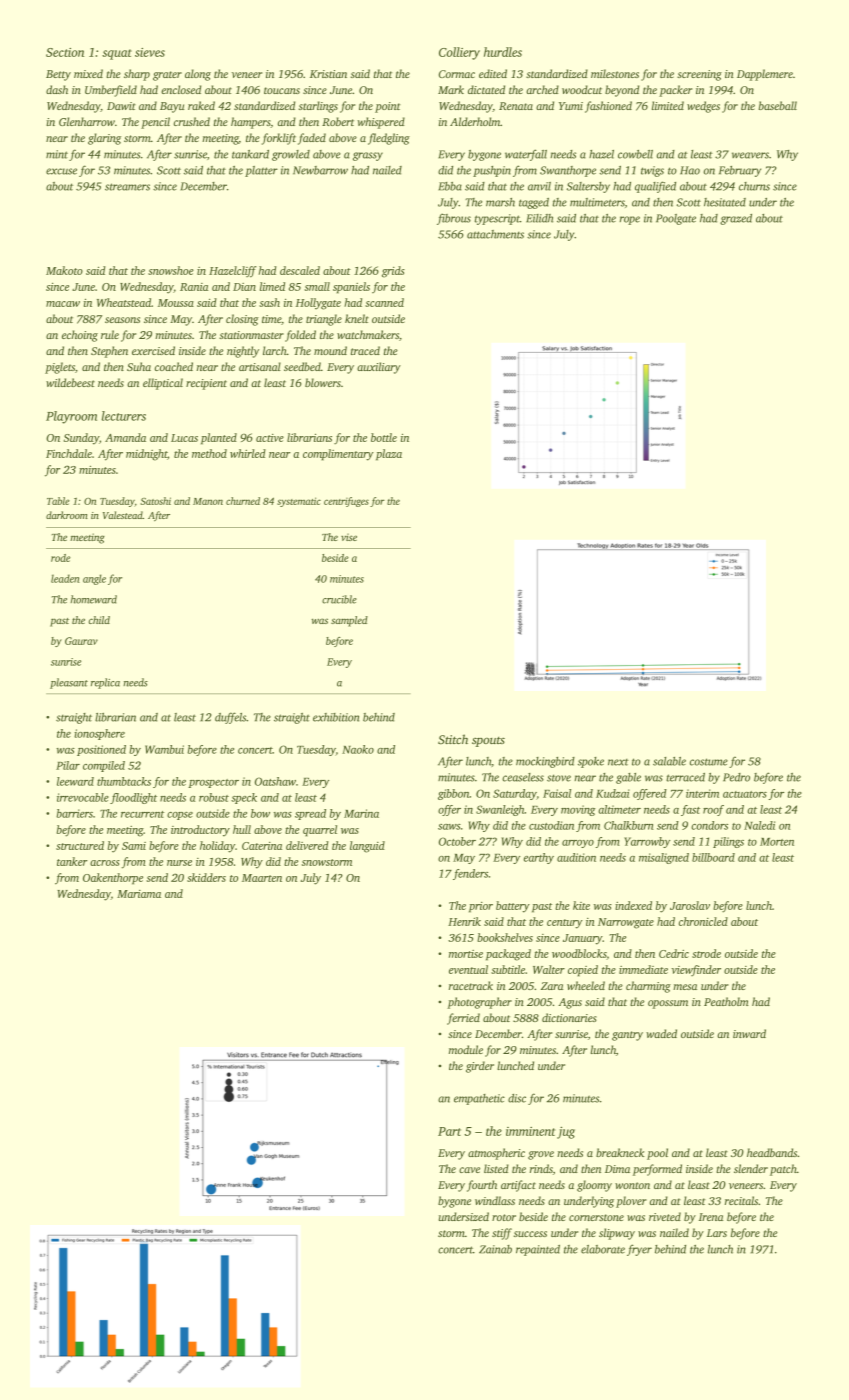 This screenshot has width=849, height=1400. Describe the element at coordinates (736, 219) in the screenshot. I see `grazed` at that location.
